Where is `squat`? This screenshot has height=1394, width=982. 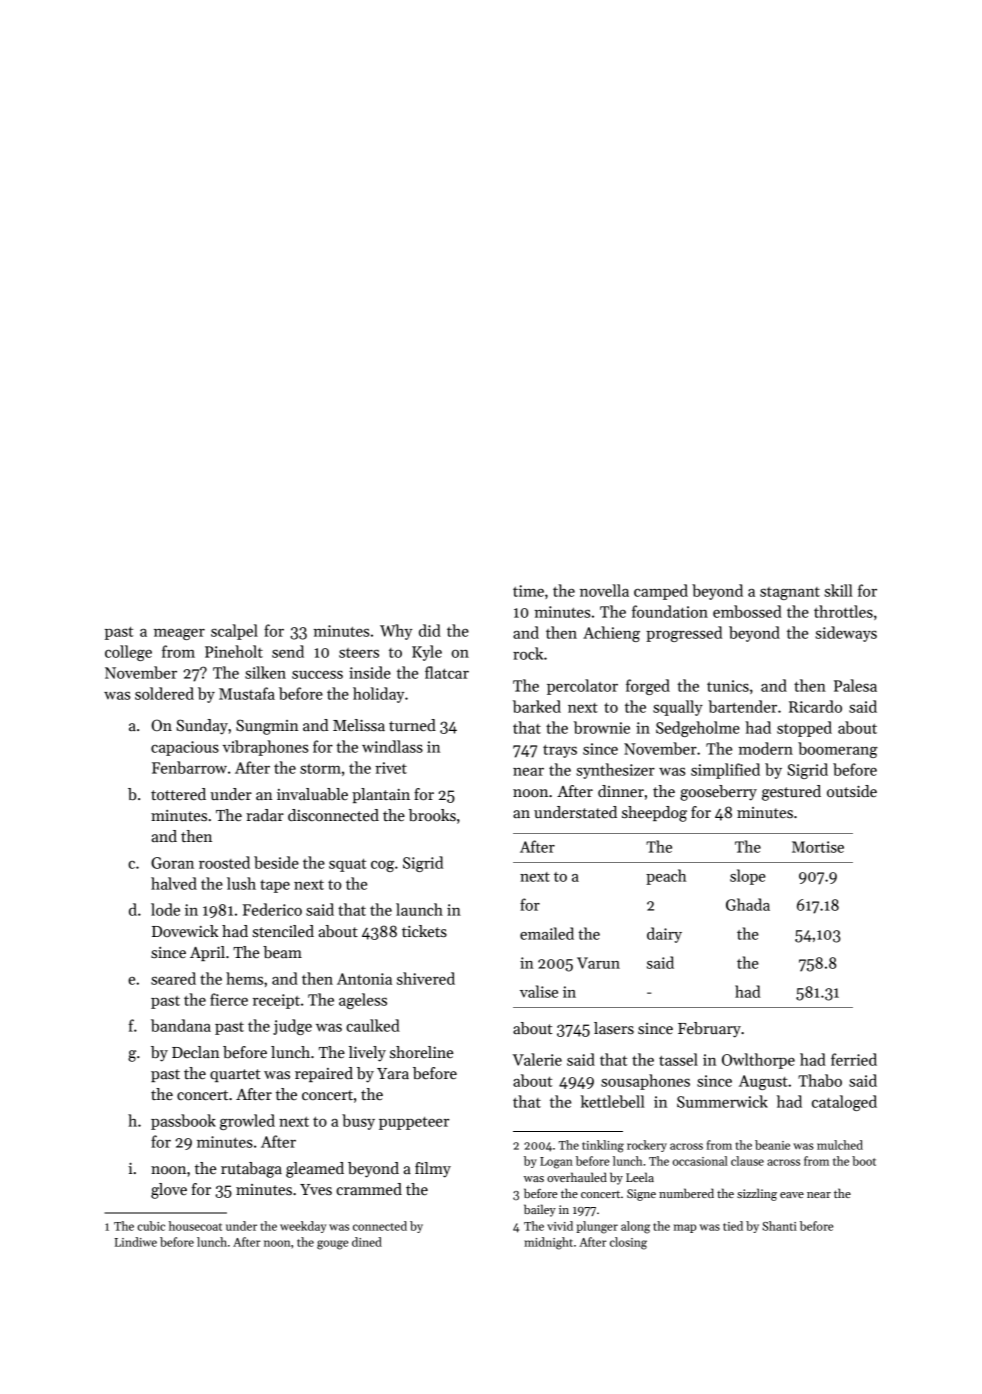
squat is located at coordinates (347, 865).
